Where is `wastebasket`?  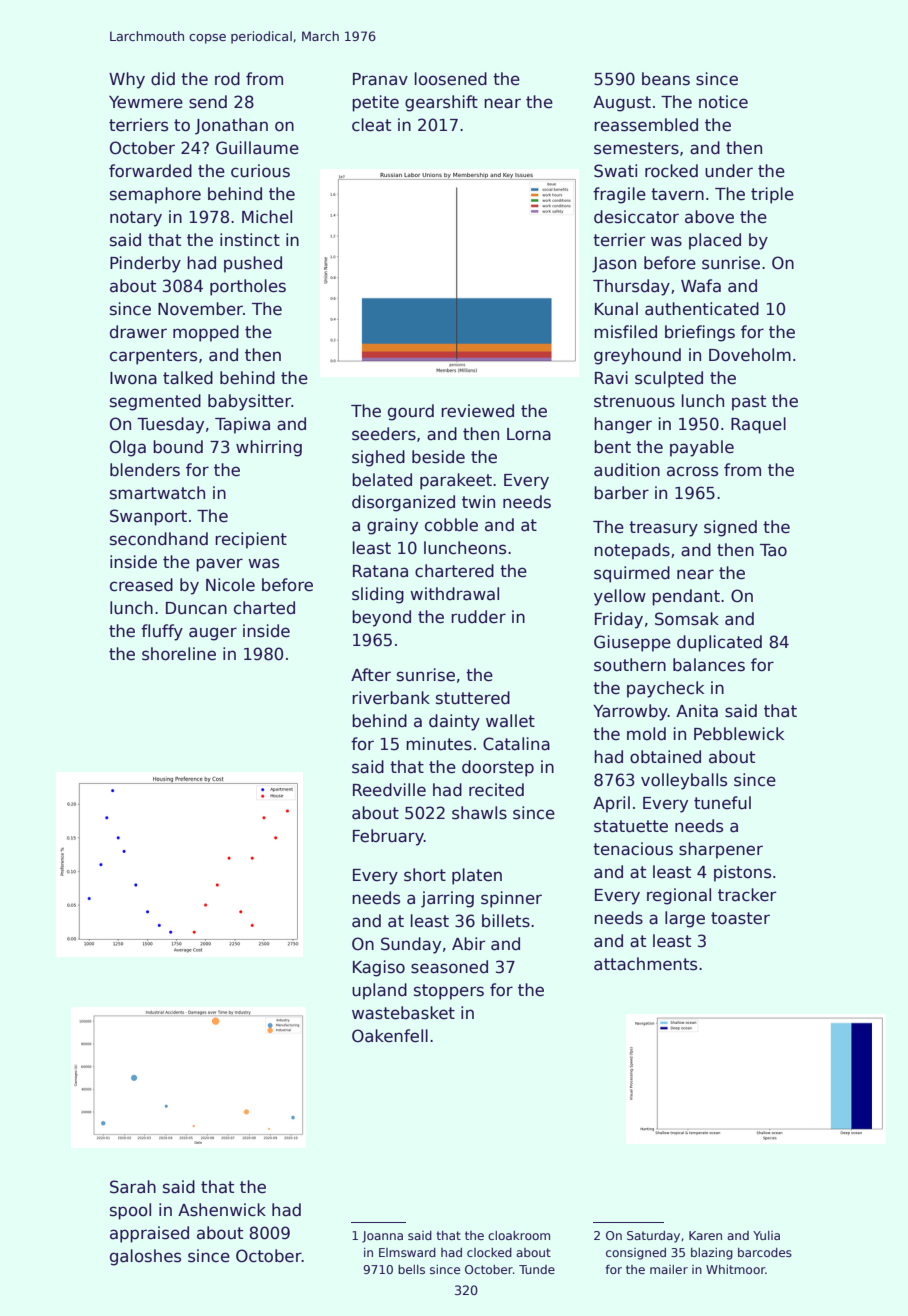 wastebasket is located at coordinates (403, 1013).
